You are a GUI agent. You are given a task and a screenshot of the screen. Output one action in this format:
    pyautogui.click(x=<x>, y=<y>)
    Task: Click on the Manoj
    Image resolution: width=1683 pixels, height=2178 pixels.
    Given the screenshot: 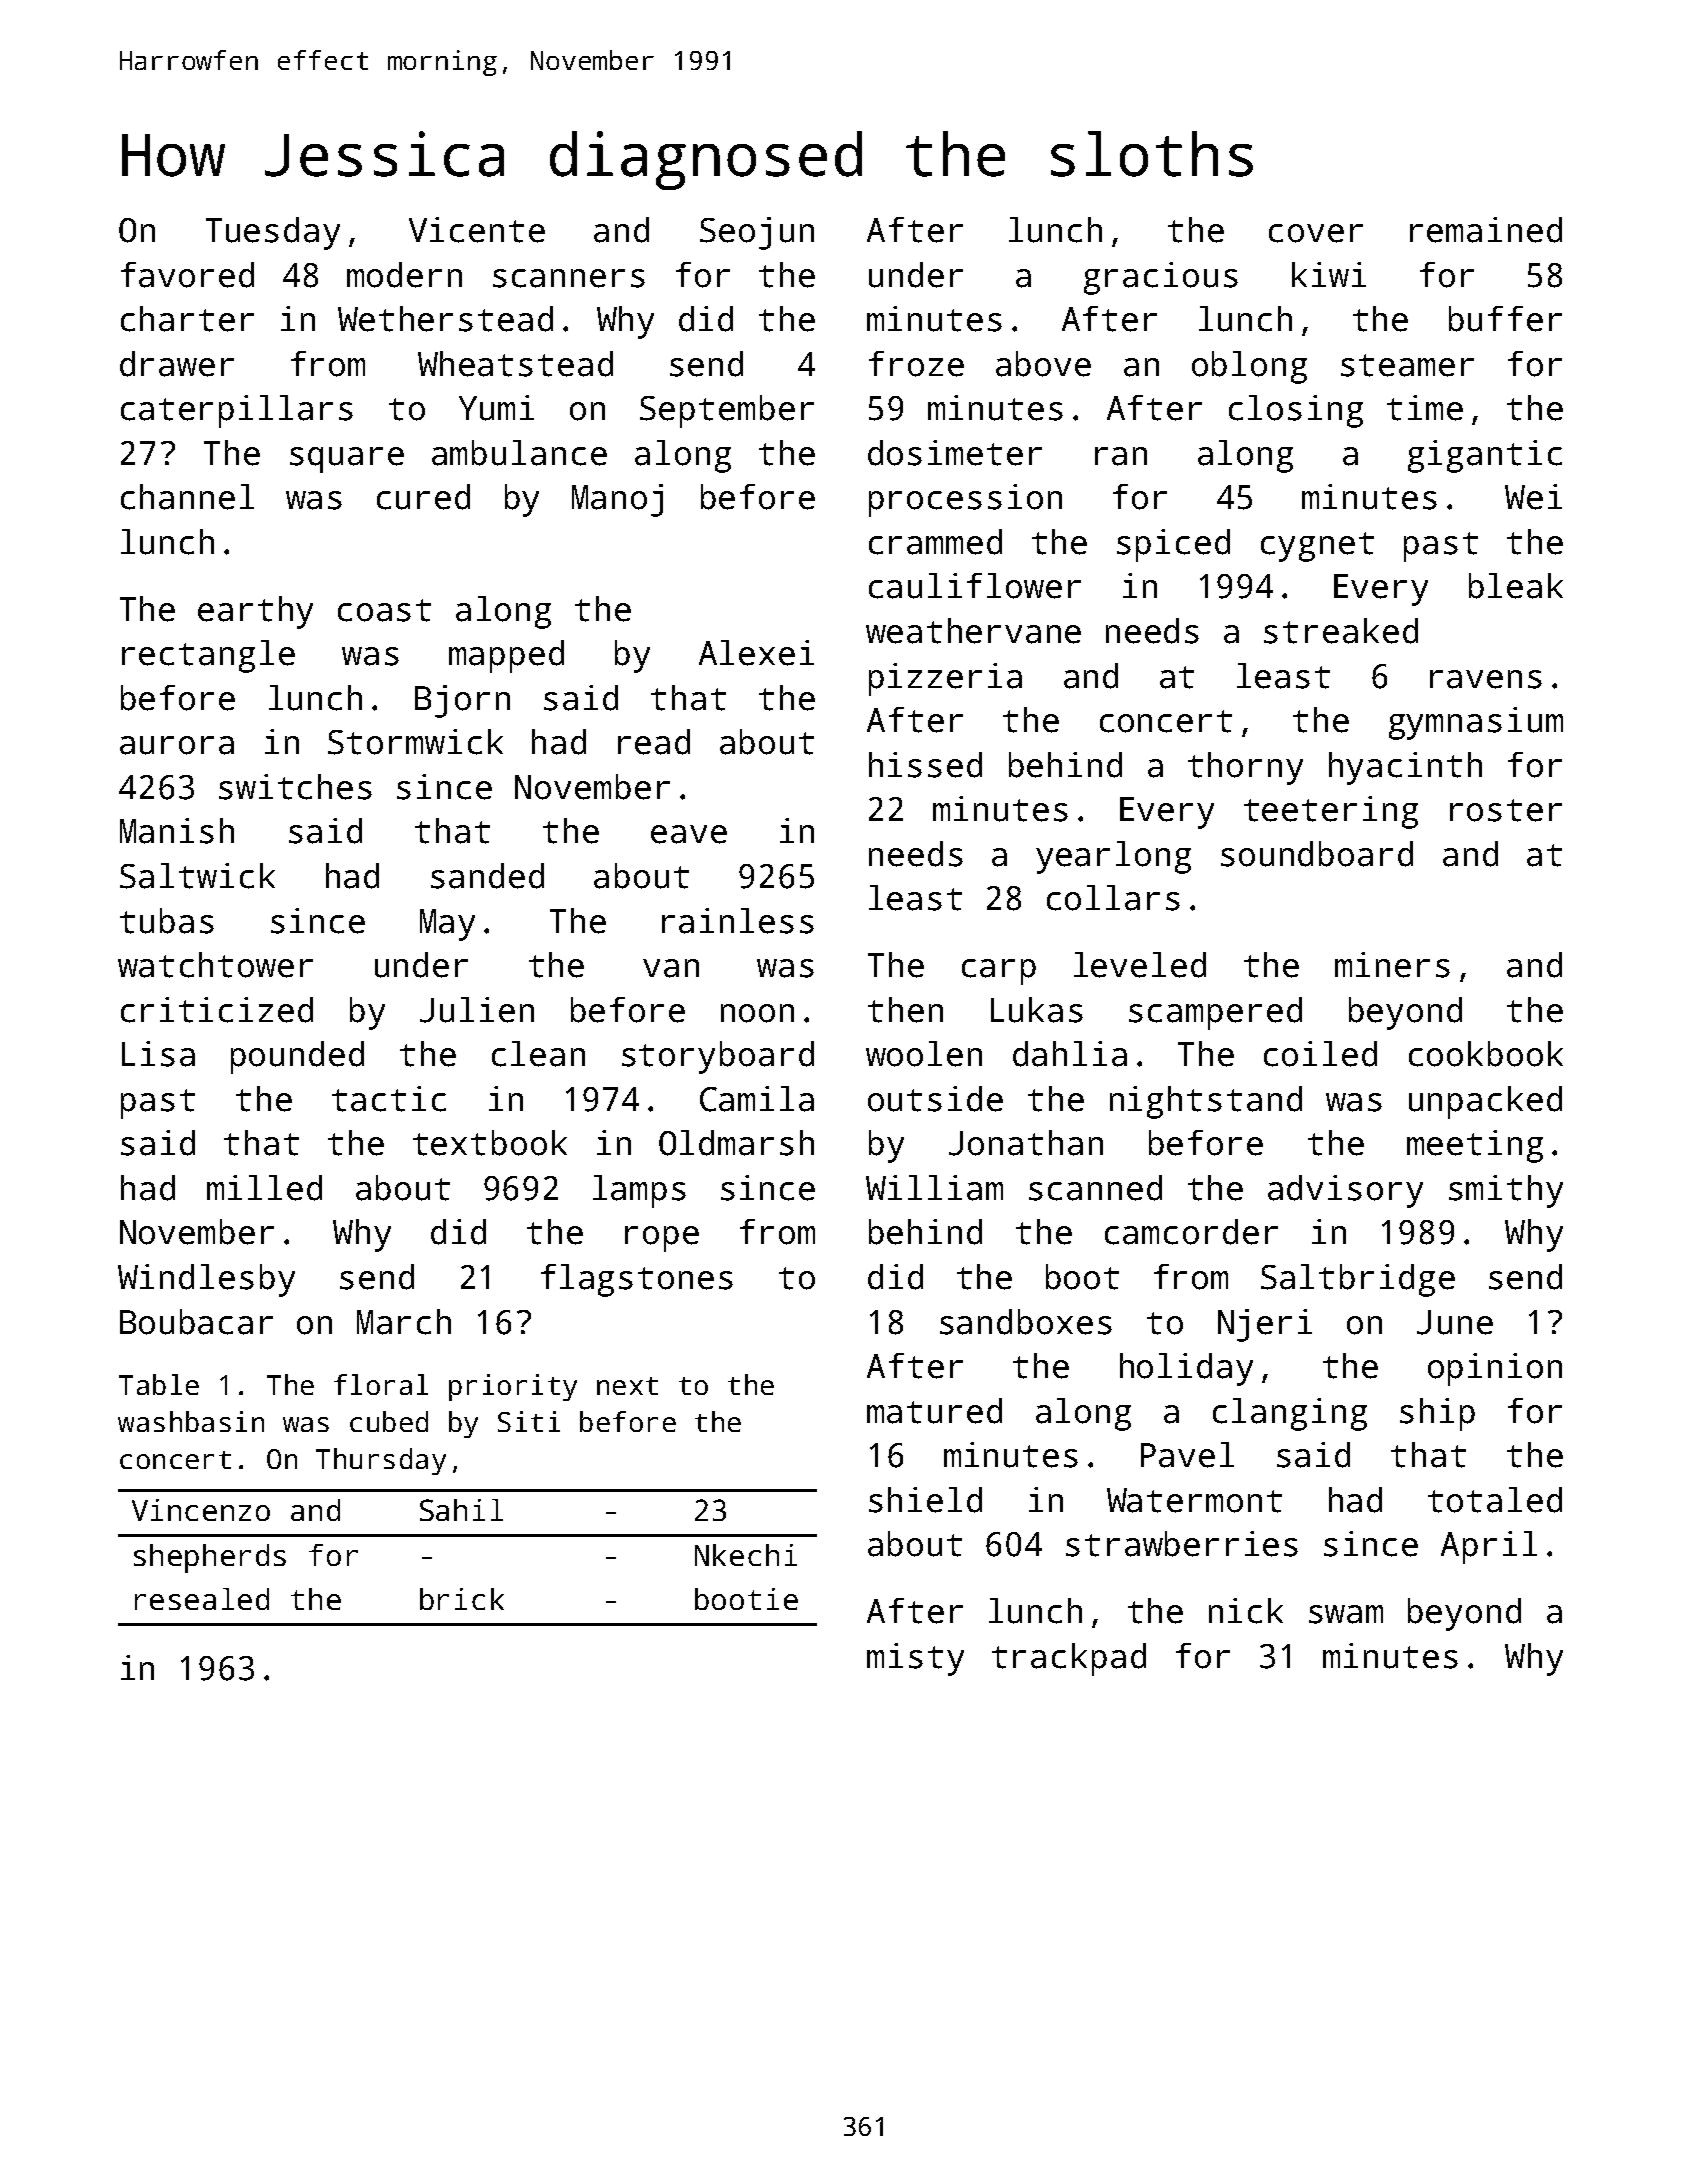 What is the action you would take?
    pyautogui.click(x=617, y=500)
